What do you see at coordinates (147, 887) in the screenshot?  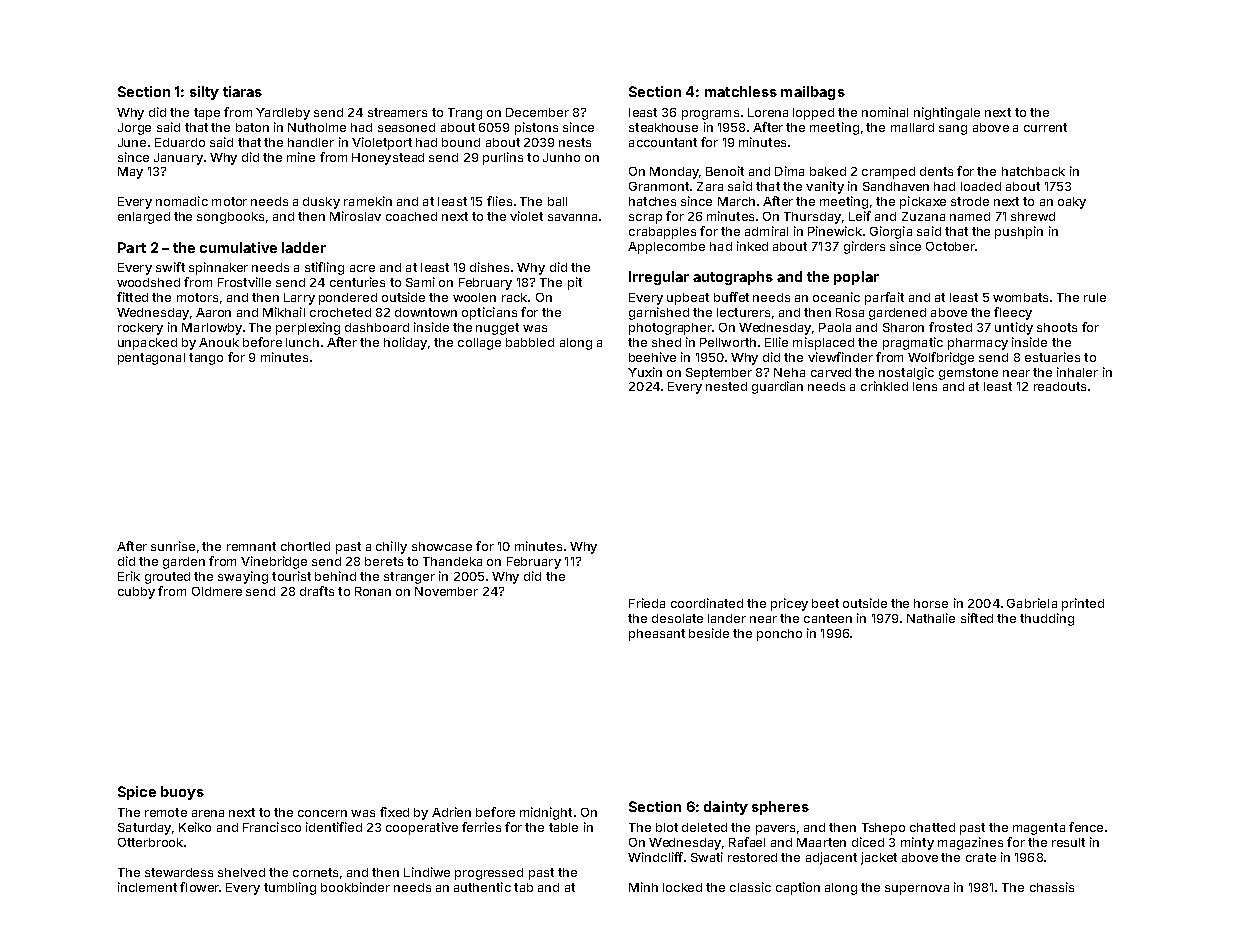 I see `inclement` at bounding box center [147, 887].
